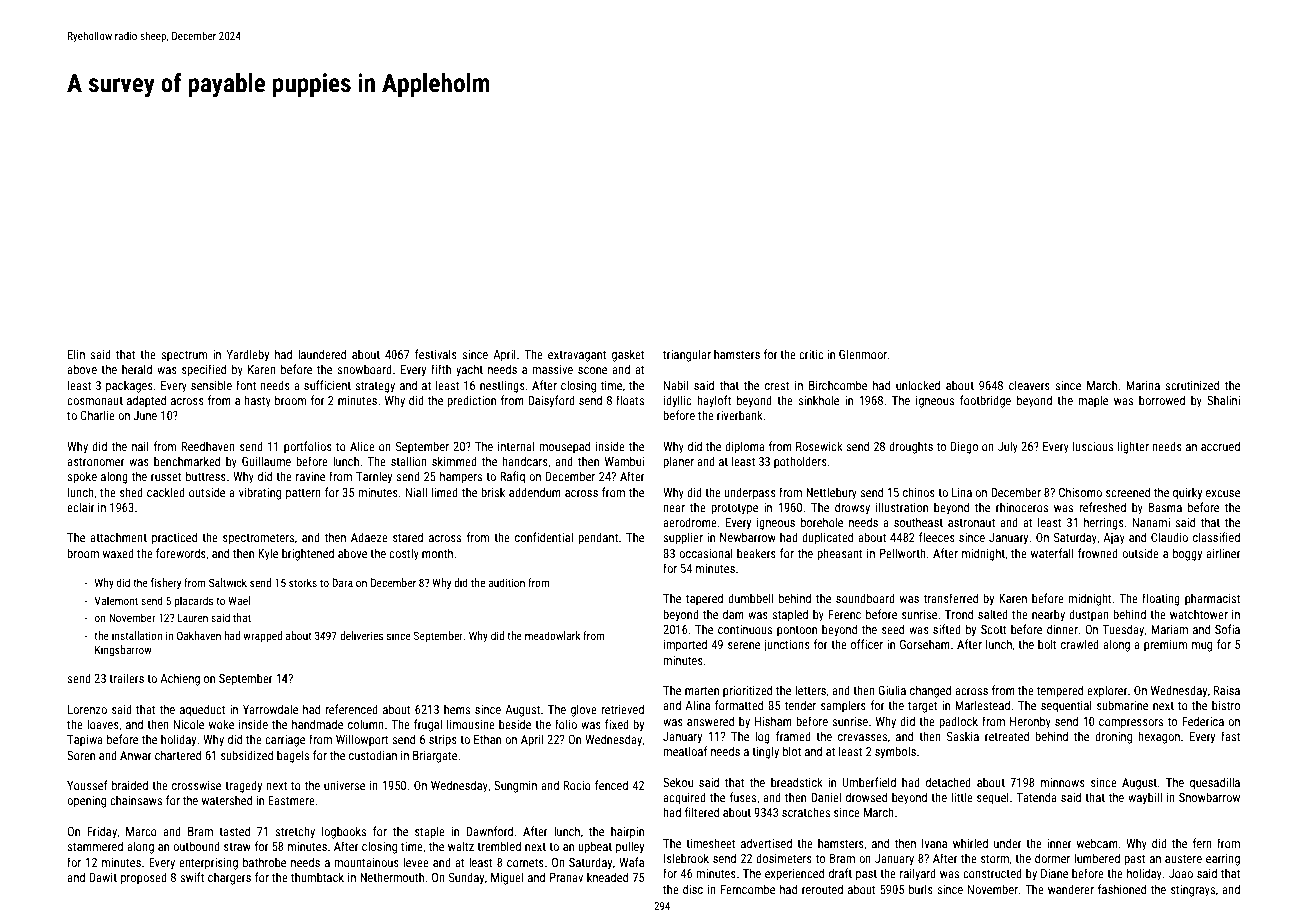 This screenshot has height=924, width=1308. Describe the element at coordinates (1215, 783) in the screenshot. I see `quesadilla` at that location.
